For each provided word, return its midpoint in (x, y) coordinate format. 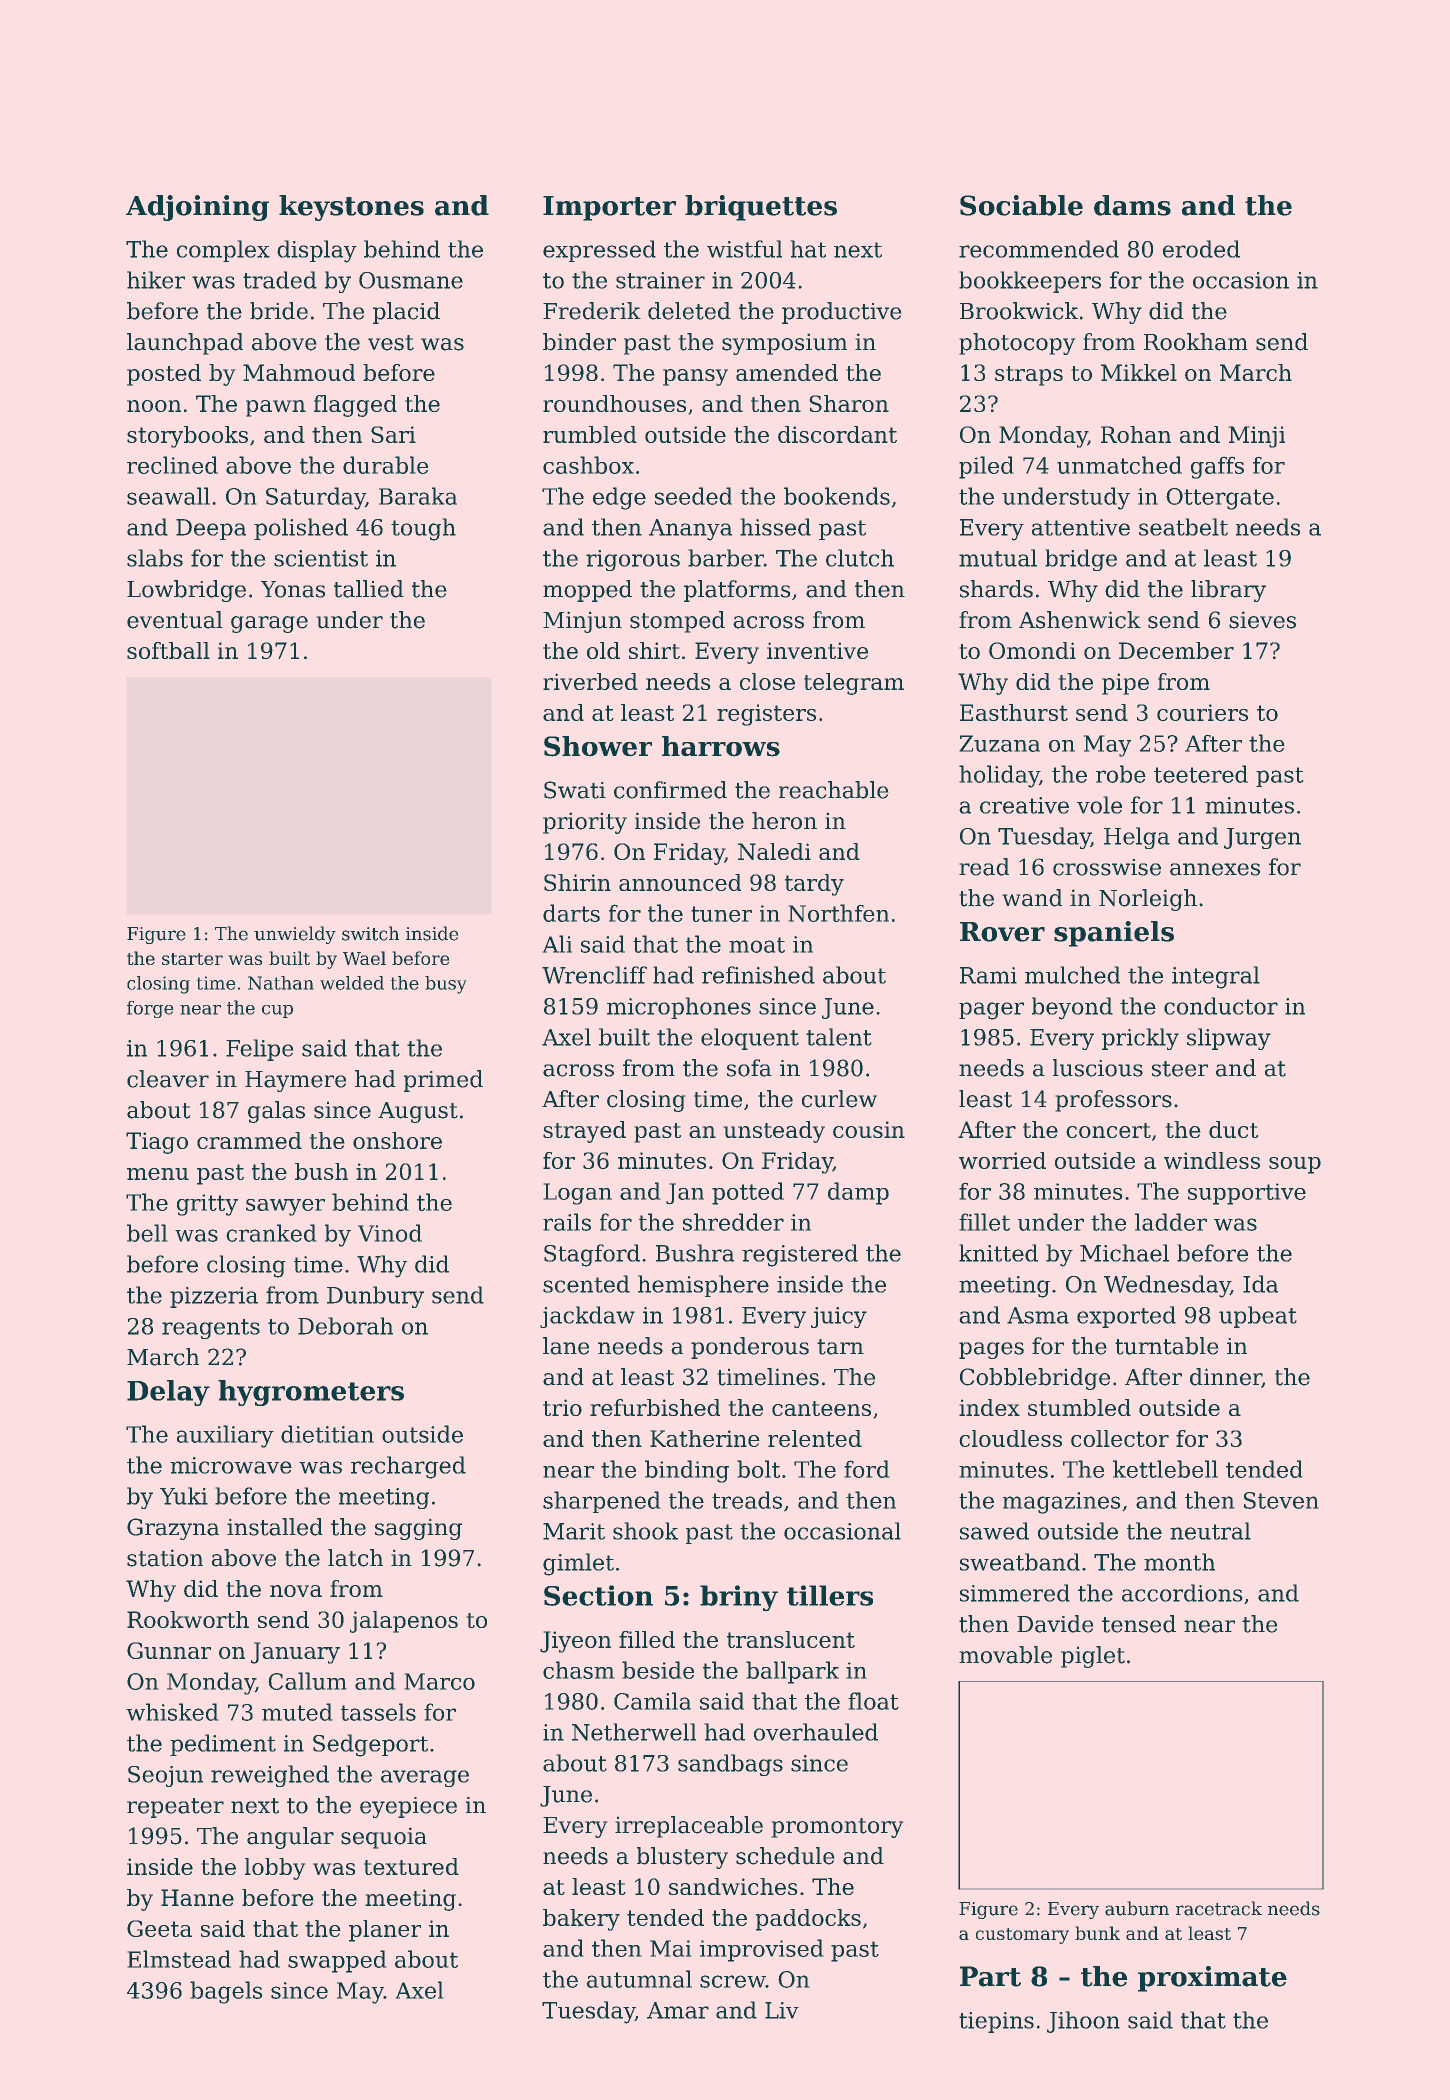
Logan (578, 1194)
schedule (785, 1856)
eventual (175, 620)
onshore (397, 1140)
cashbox (588, 465)
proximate (1212, 1979)
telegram (854, 684)
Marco (440, 1681)
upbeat (1258, 1317)
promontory (837, 1828)
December (1176, 650)
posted (164, 375)
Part (990, 1976)
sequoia (384, 1838)
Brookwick (1019, 311)
